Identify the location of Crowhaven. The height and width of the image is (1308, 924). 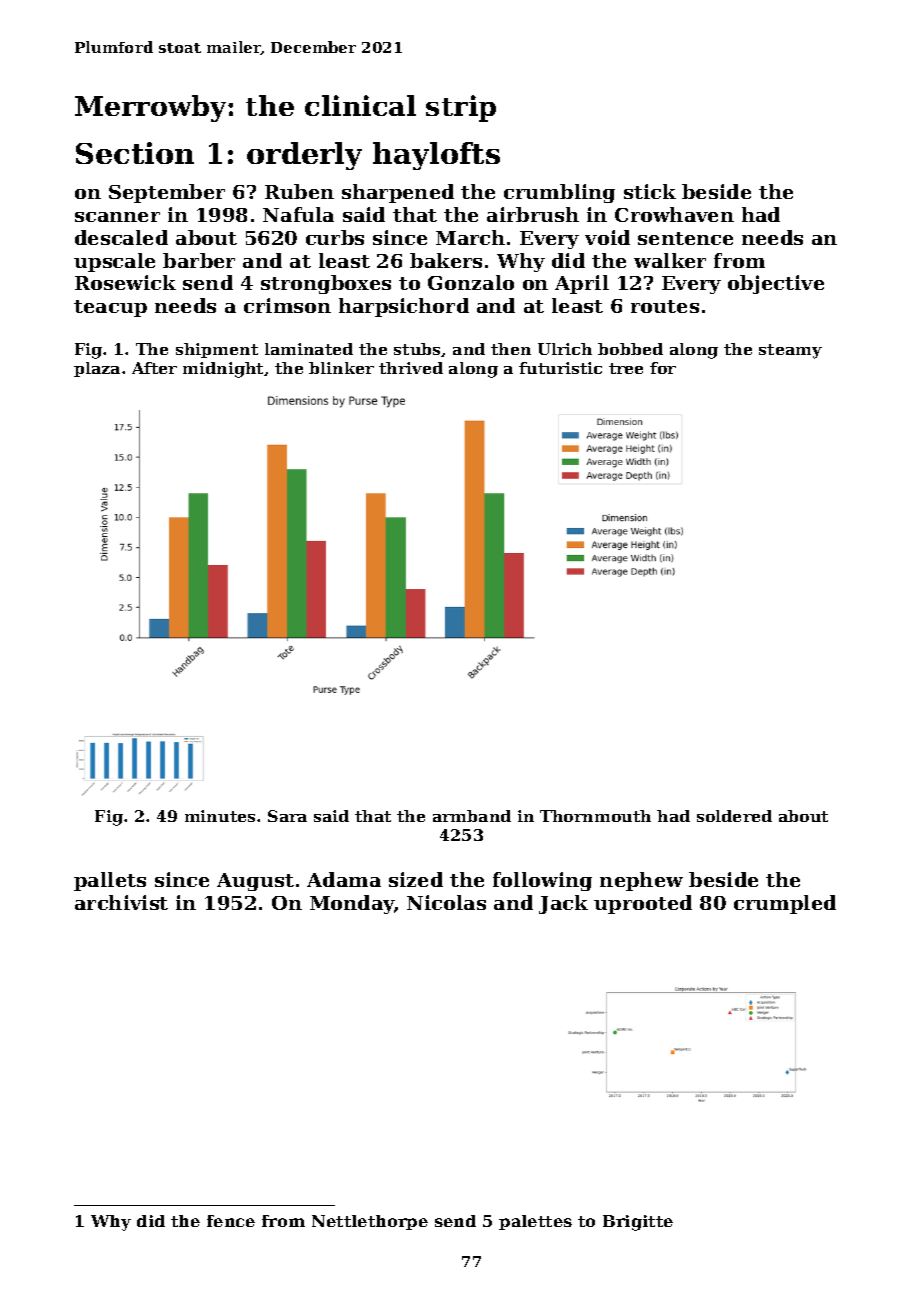
(674, 214).
